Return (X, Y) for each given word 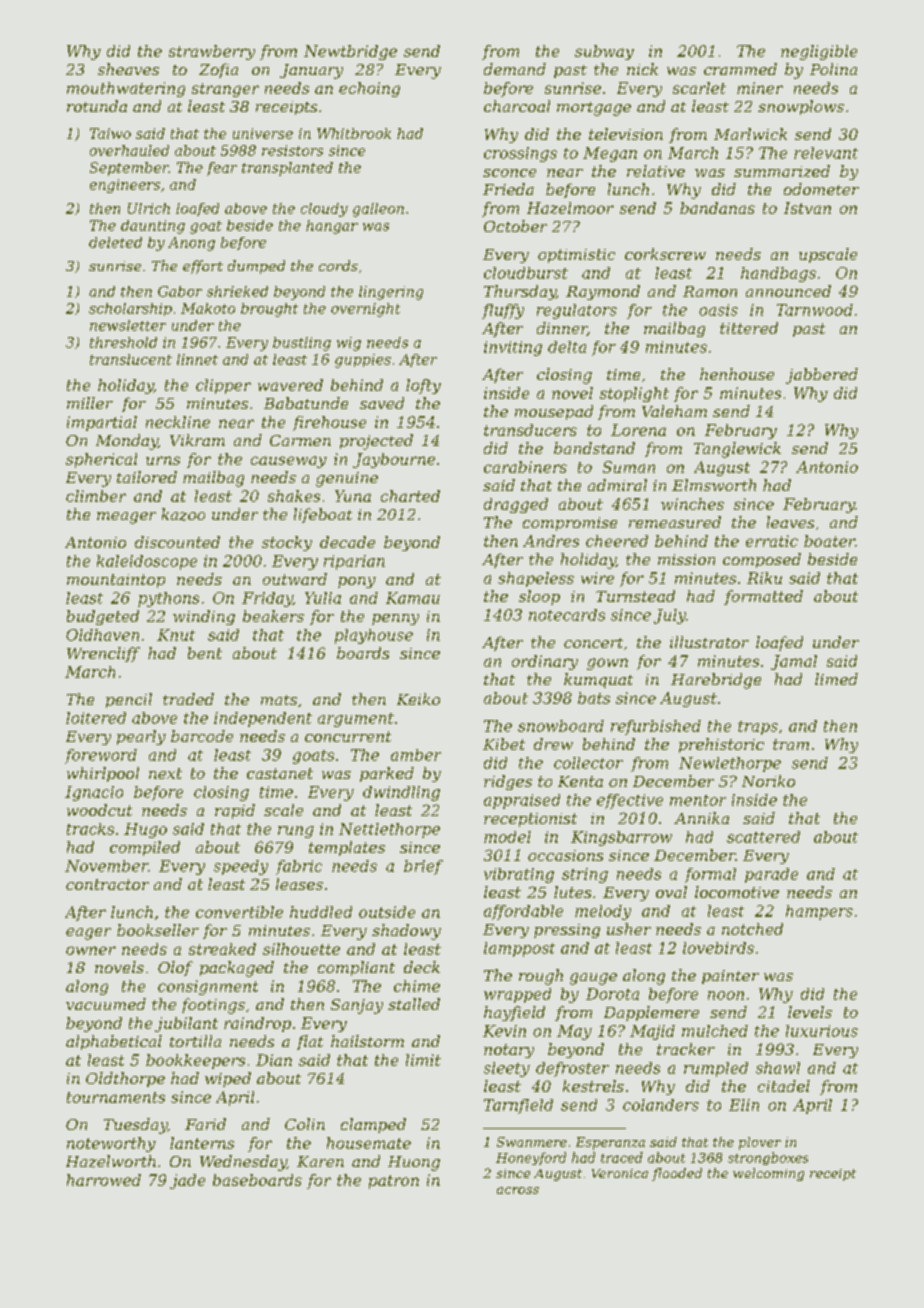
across (518, 1190)
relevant (826, 153)
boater (829, 541)
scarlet (699, 88)
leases (299, 884)
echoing (369, 89)
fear (222, 169)
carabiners (525, 467)
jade (187, 1181)
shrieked (237, 291)
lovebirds (718, 948)
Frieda (508, 189)
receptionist (530, 820)
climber (96, 496)
